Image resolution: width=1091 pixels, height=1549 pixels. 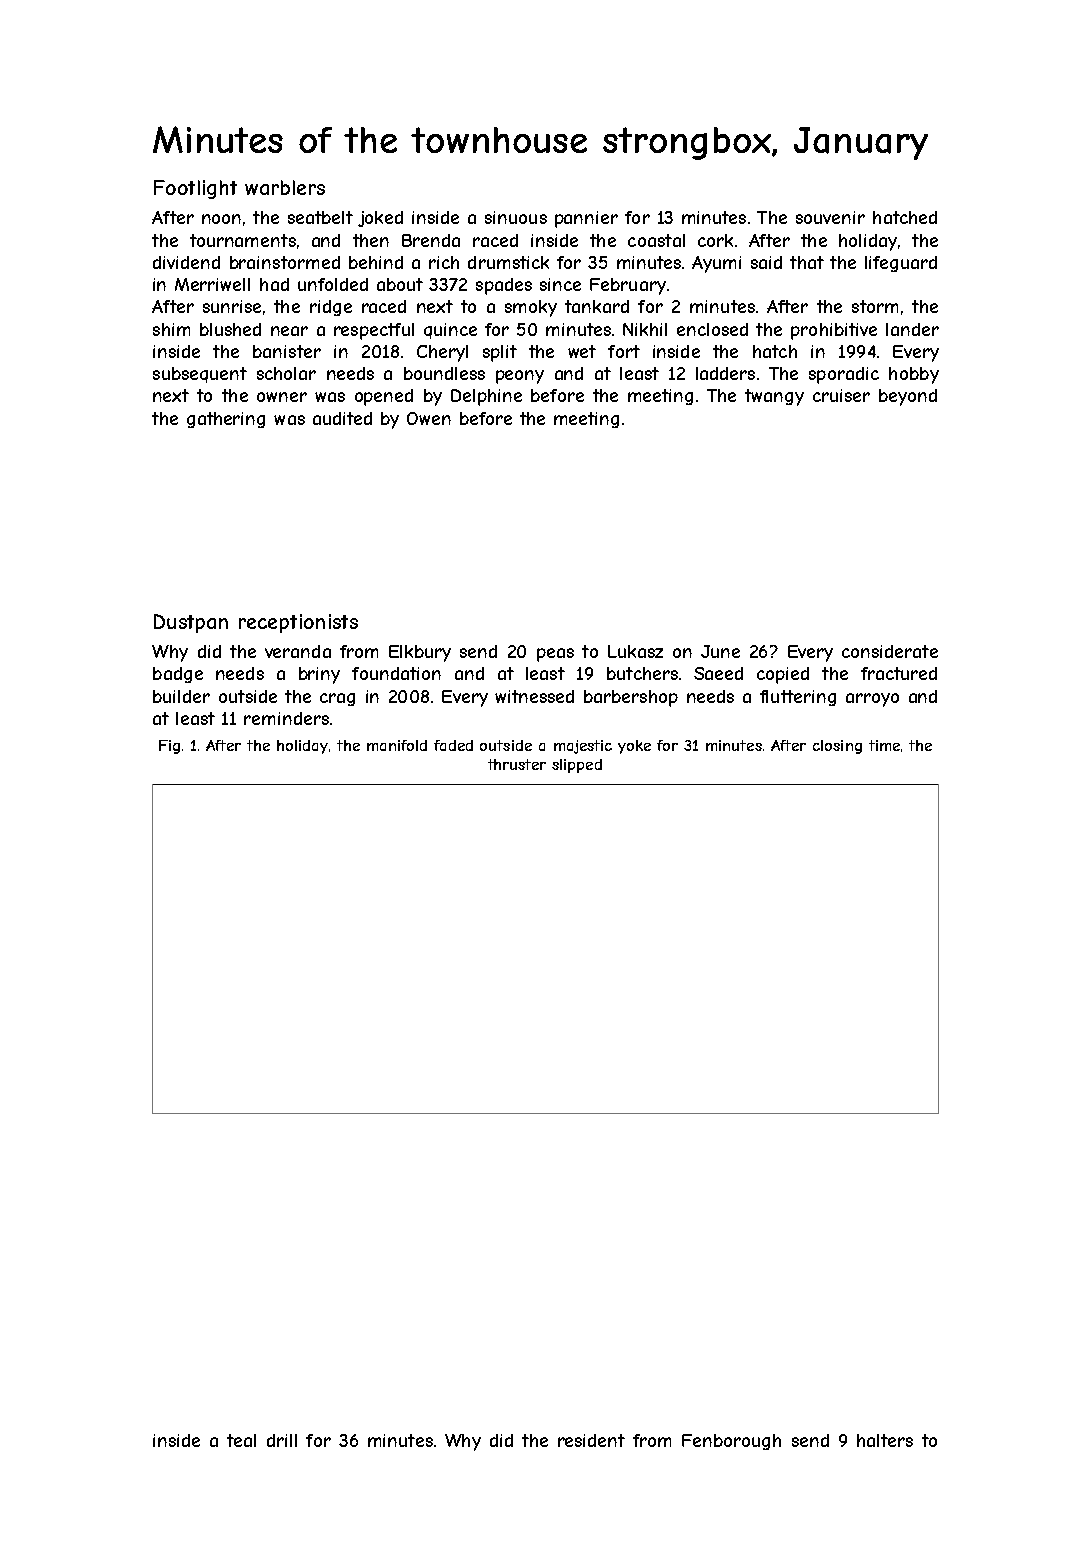 What do you see at coordinates (282, 1440) in the page?
I see `drill` at bounding box center [282, 1440].
